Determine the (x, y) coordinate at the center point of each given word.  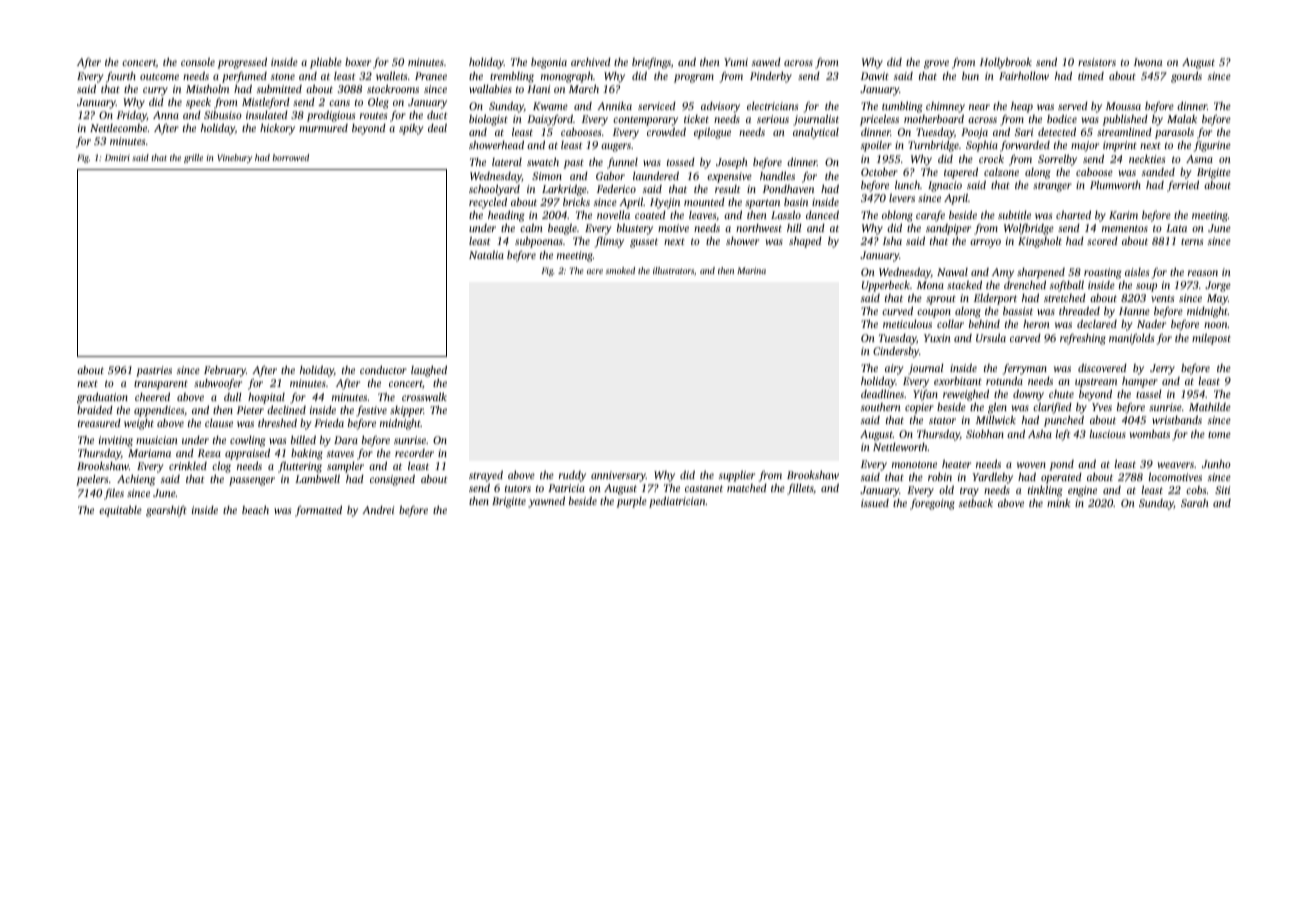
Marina (751, 270)
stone (283, 76)
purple (631, 502)
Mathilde (1210, 407)
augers (616, 147)
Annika (614, 106)
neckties (1147, 159)
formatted (318, 511)
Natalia (486, 255)
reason (1203, 273)
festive (371, 411)
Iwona (1148, 62)
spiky (411, 129)
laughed (429, 371)
